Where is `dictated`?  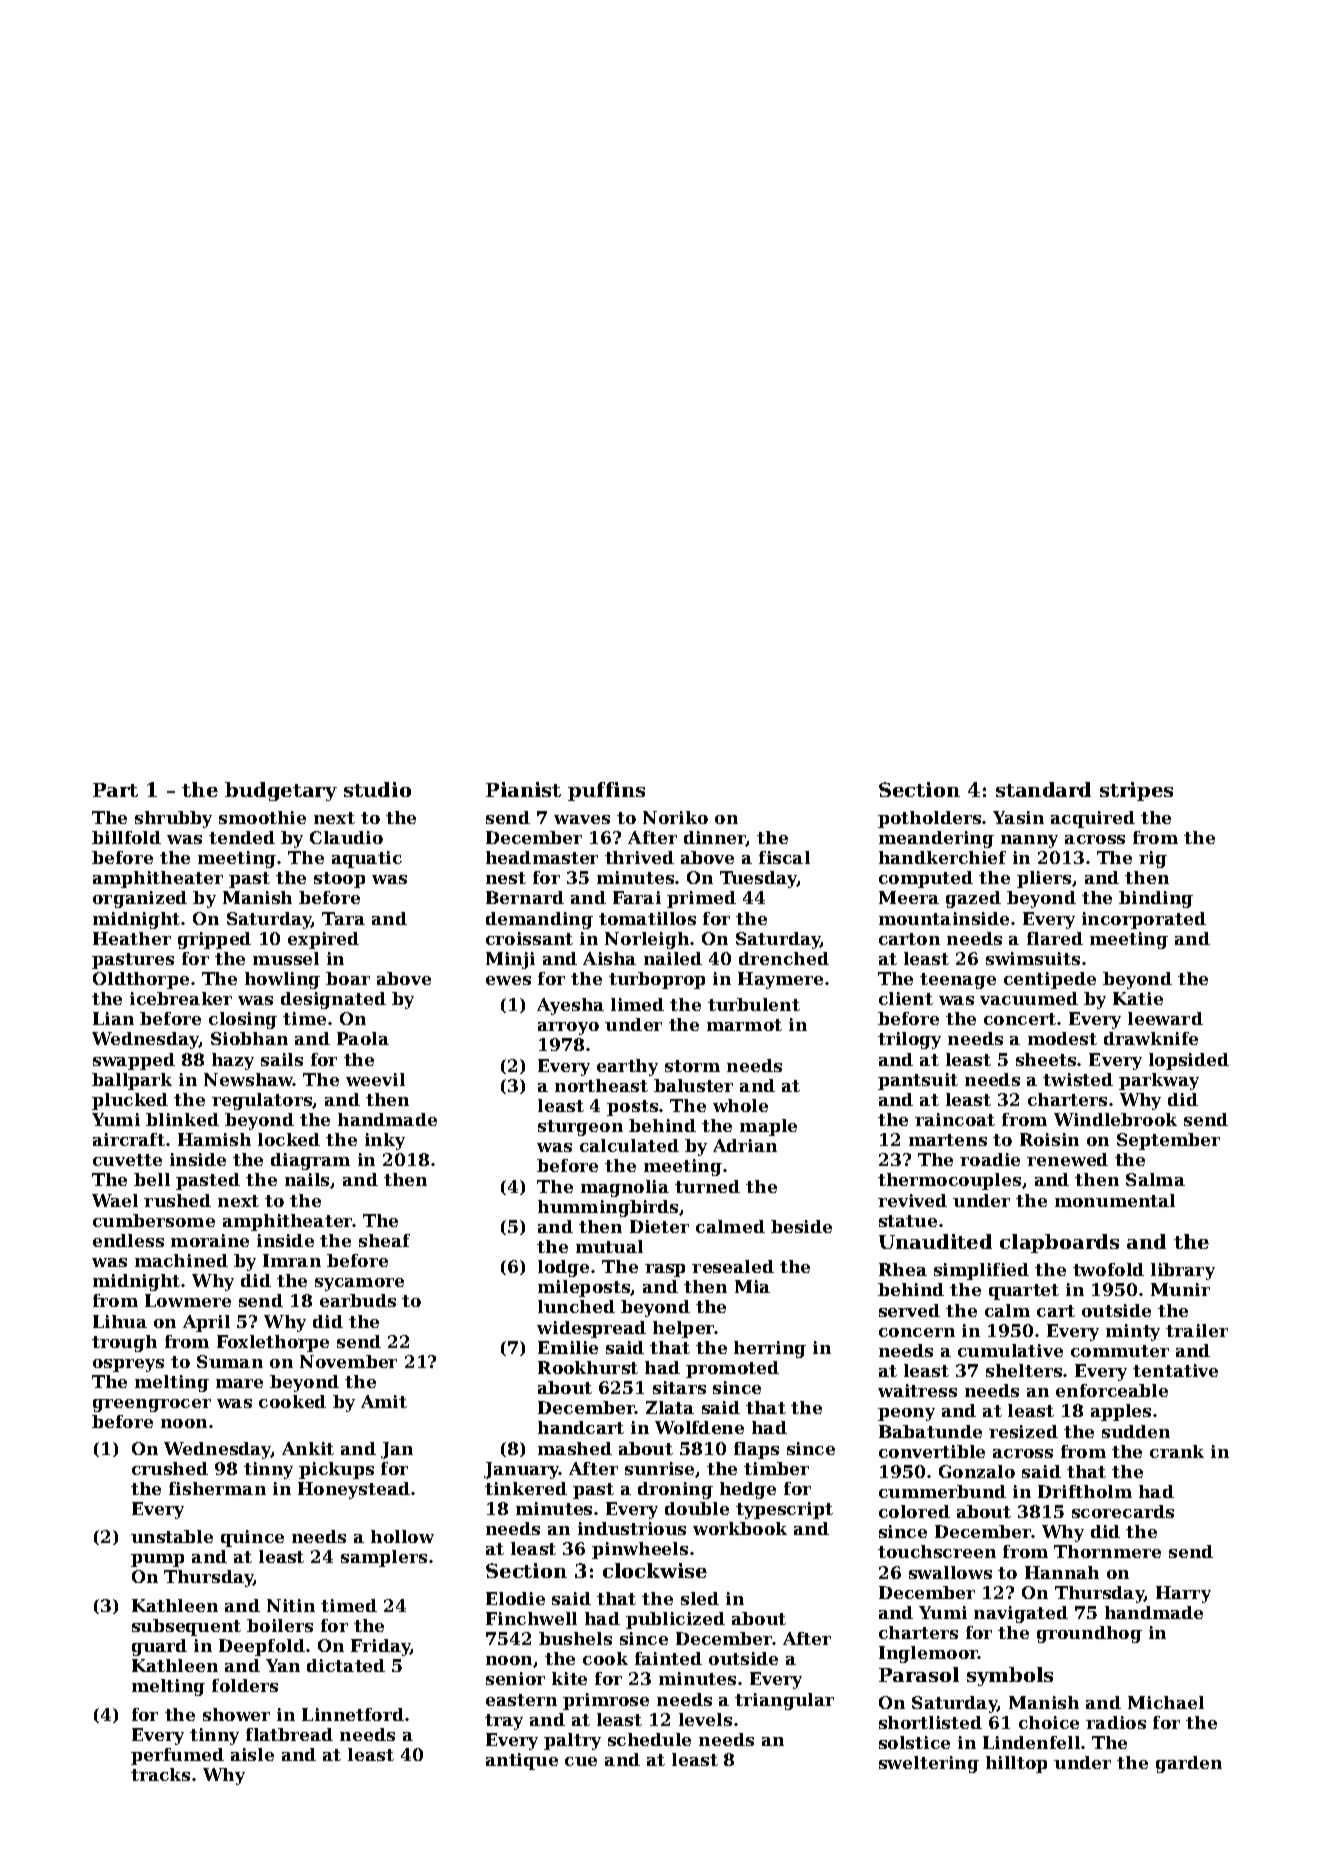 dictated is located at coordinates (346, 1665).
